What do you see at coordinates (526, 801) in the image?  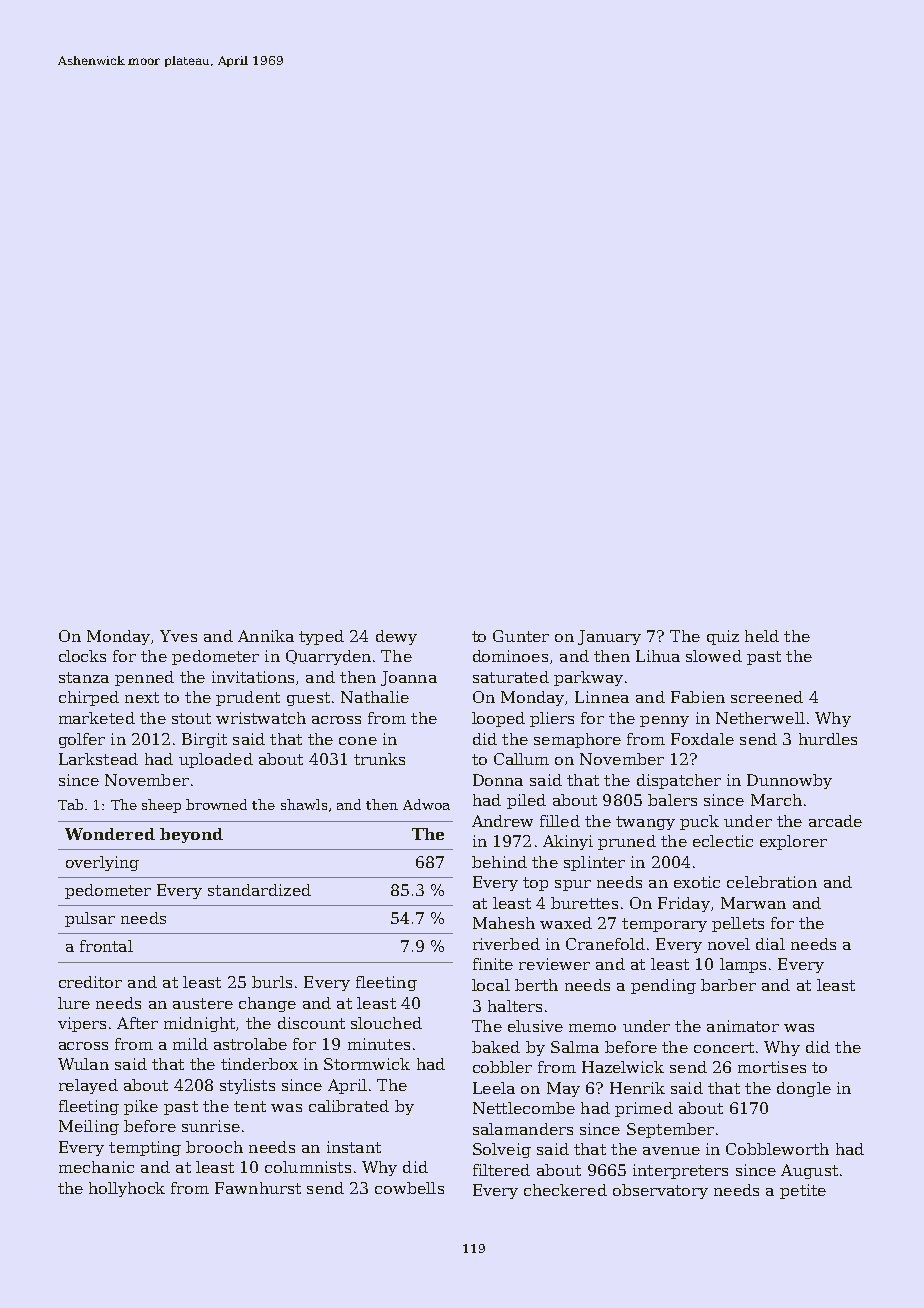 I see `piled` at bounding box center [526, 801].
